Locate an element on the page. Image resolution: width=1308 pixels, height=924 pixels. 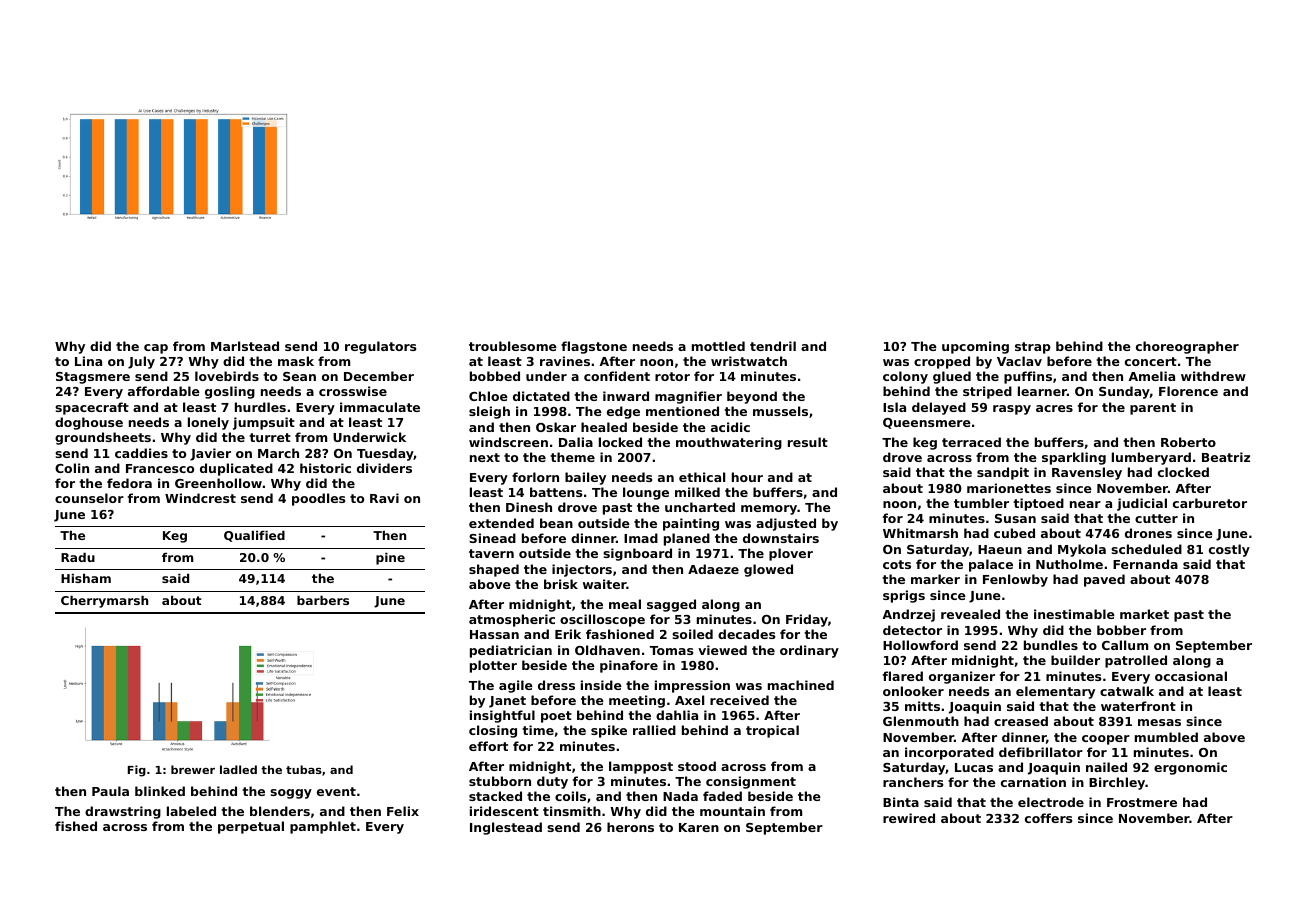
market is located at coordinates (1144, 614).
